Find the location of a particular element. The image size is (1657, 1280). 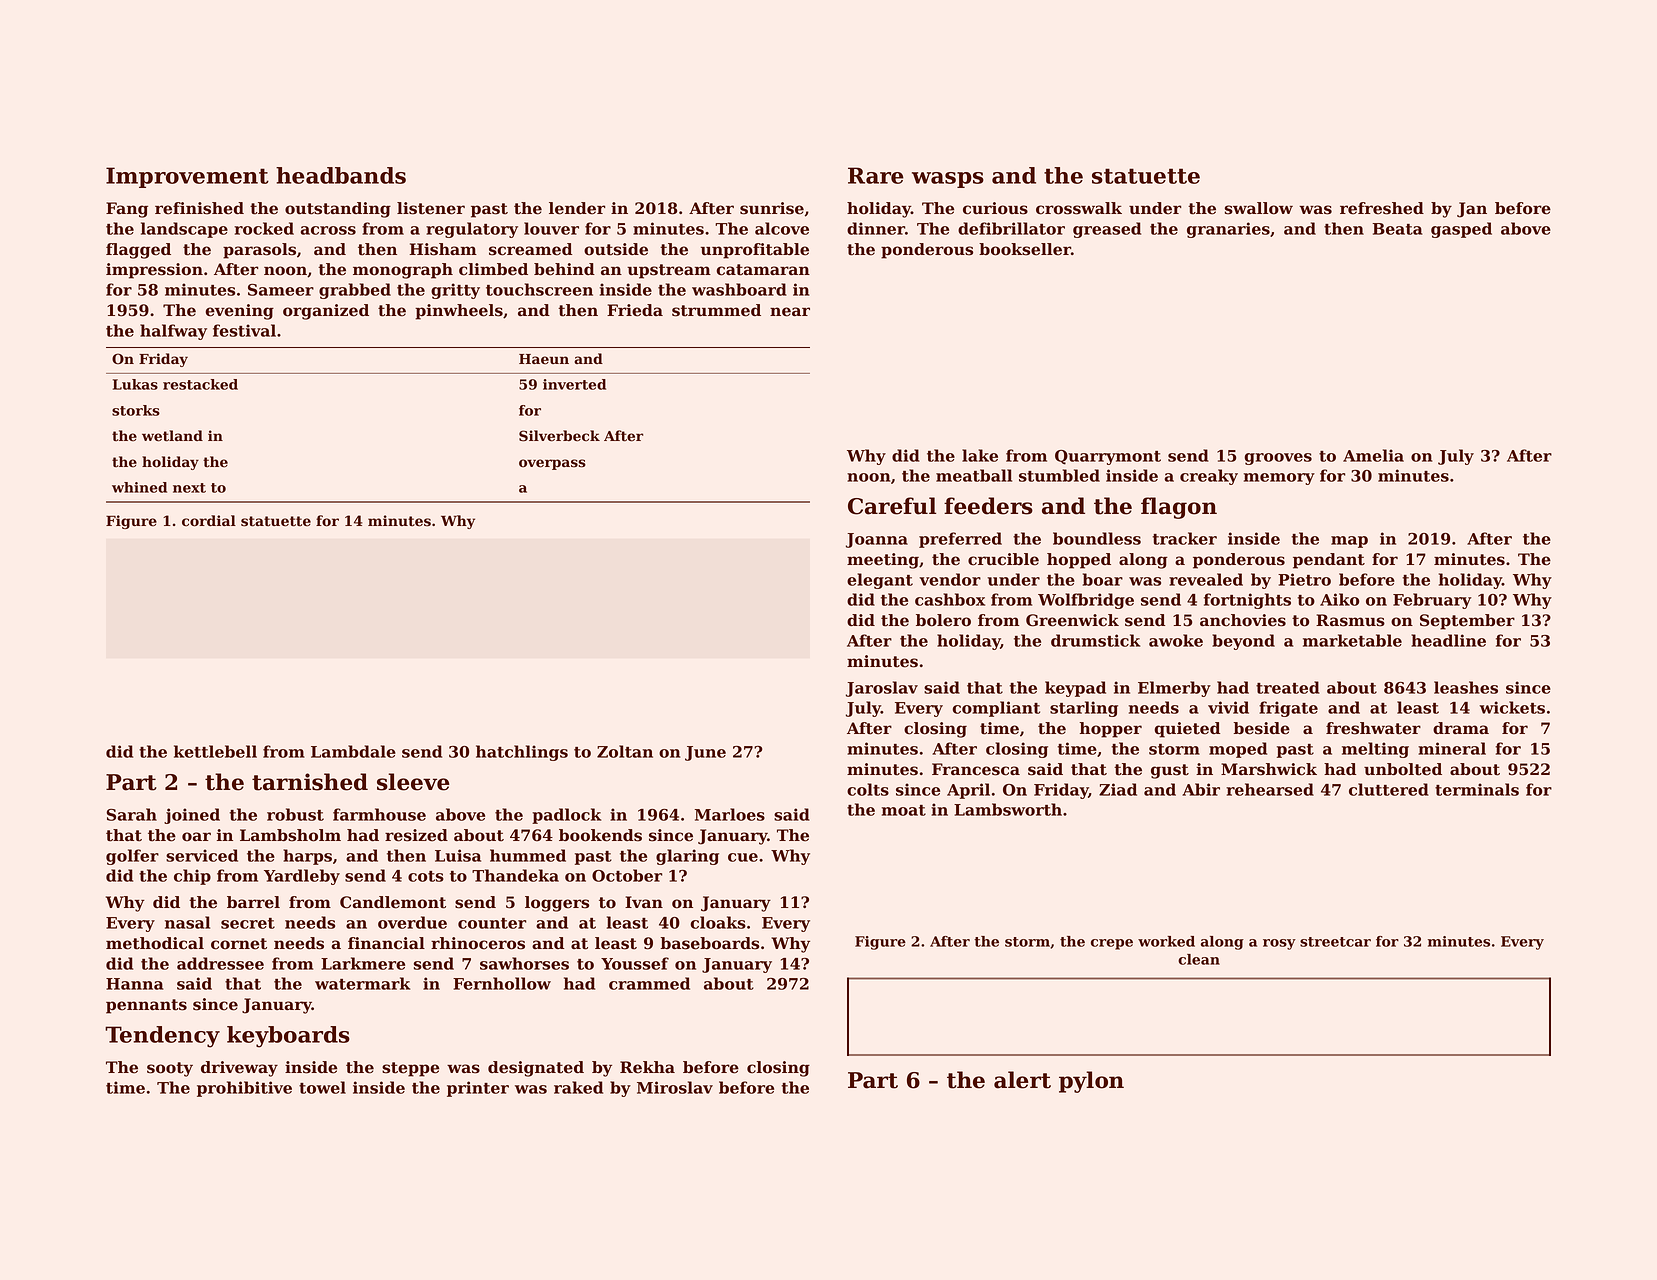

rosy is located at coordinates (1279, 944).
